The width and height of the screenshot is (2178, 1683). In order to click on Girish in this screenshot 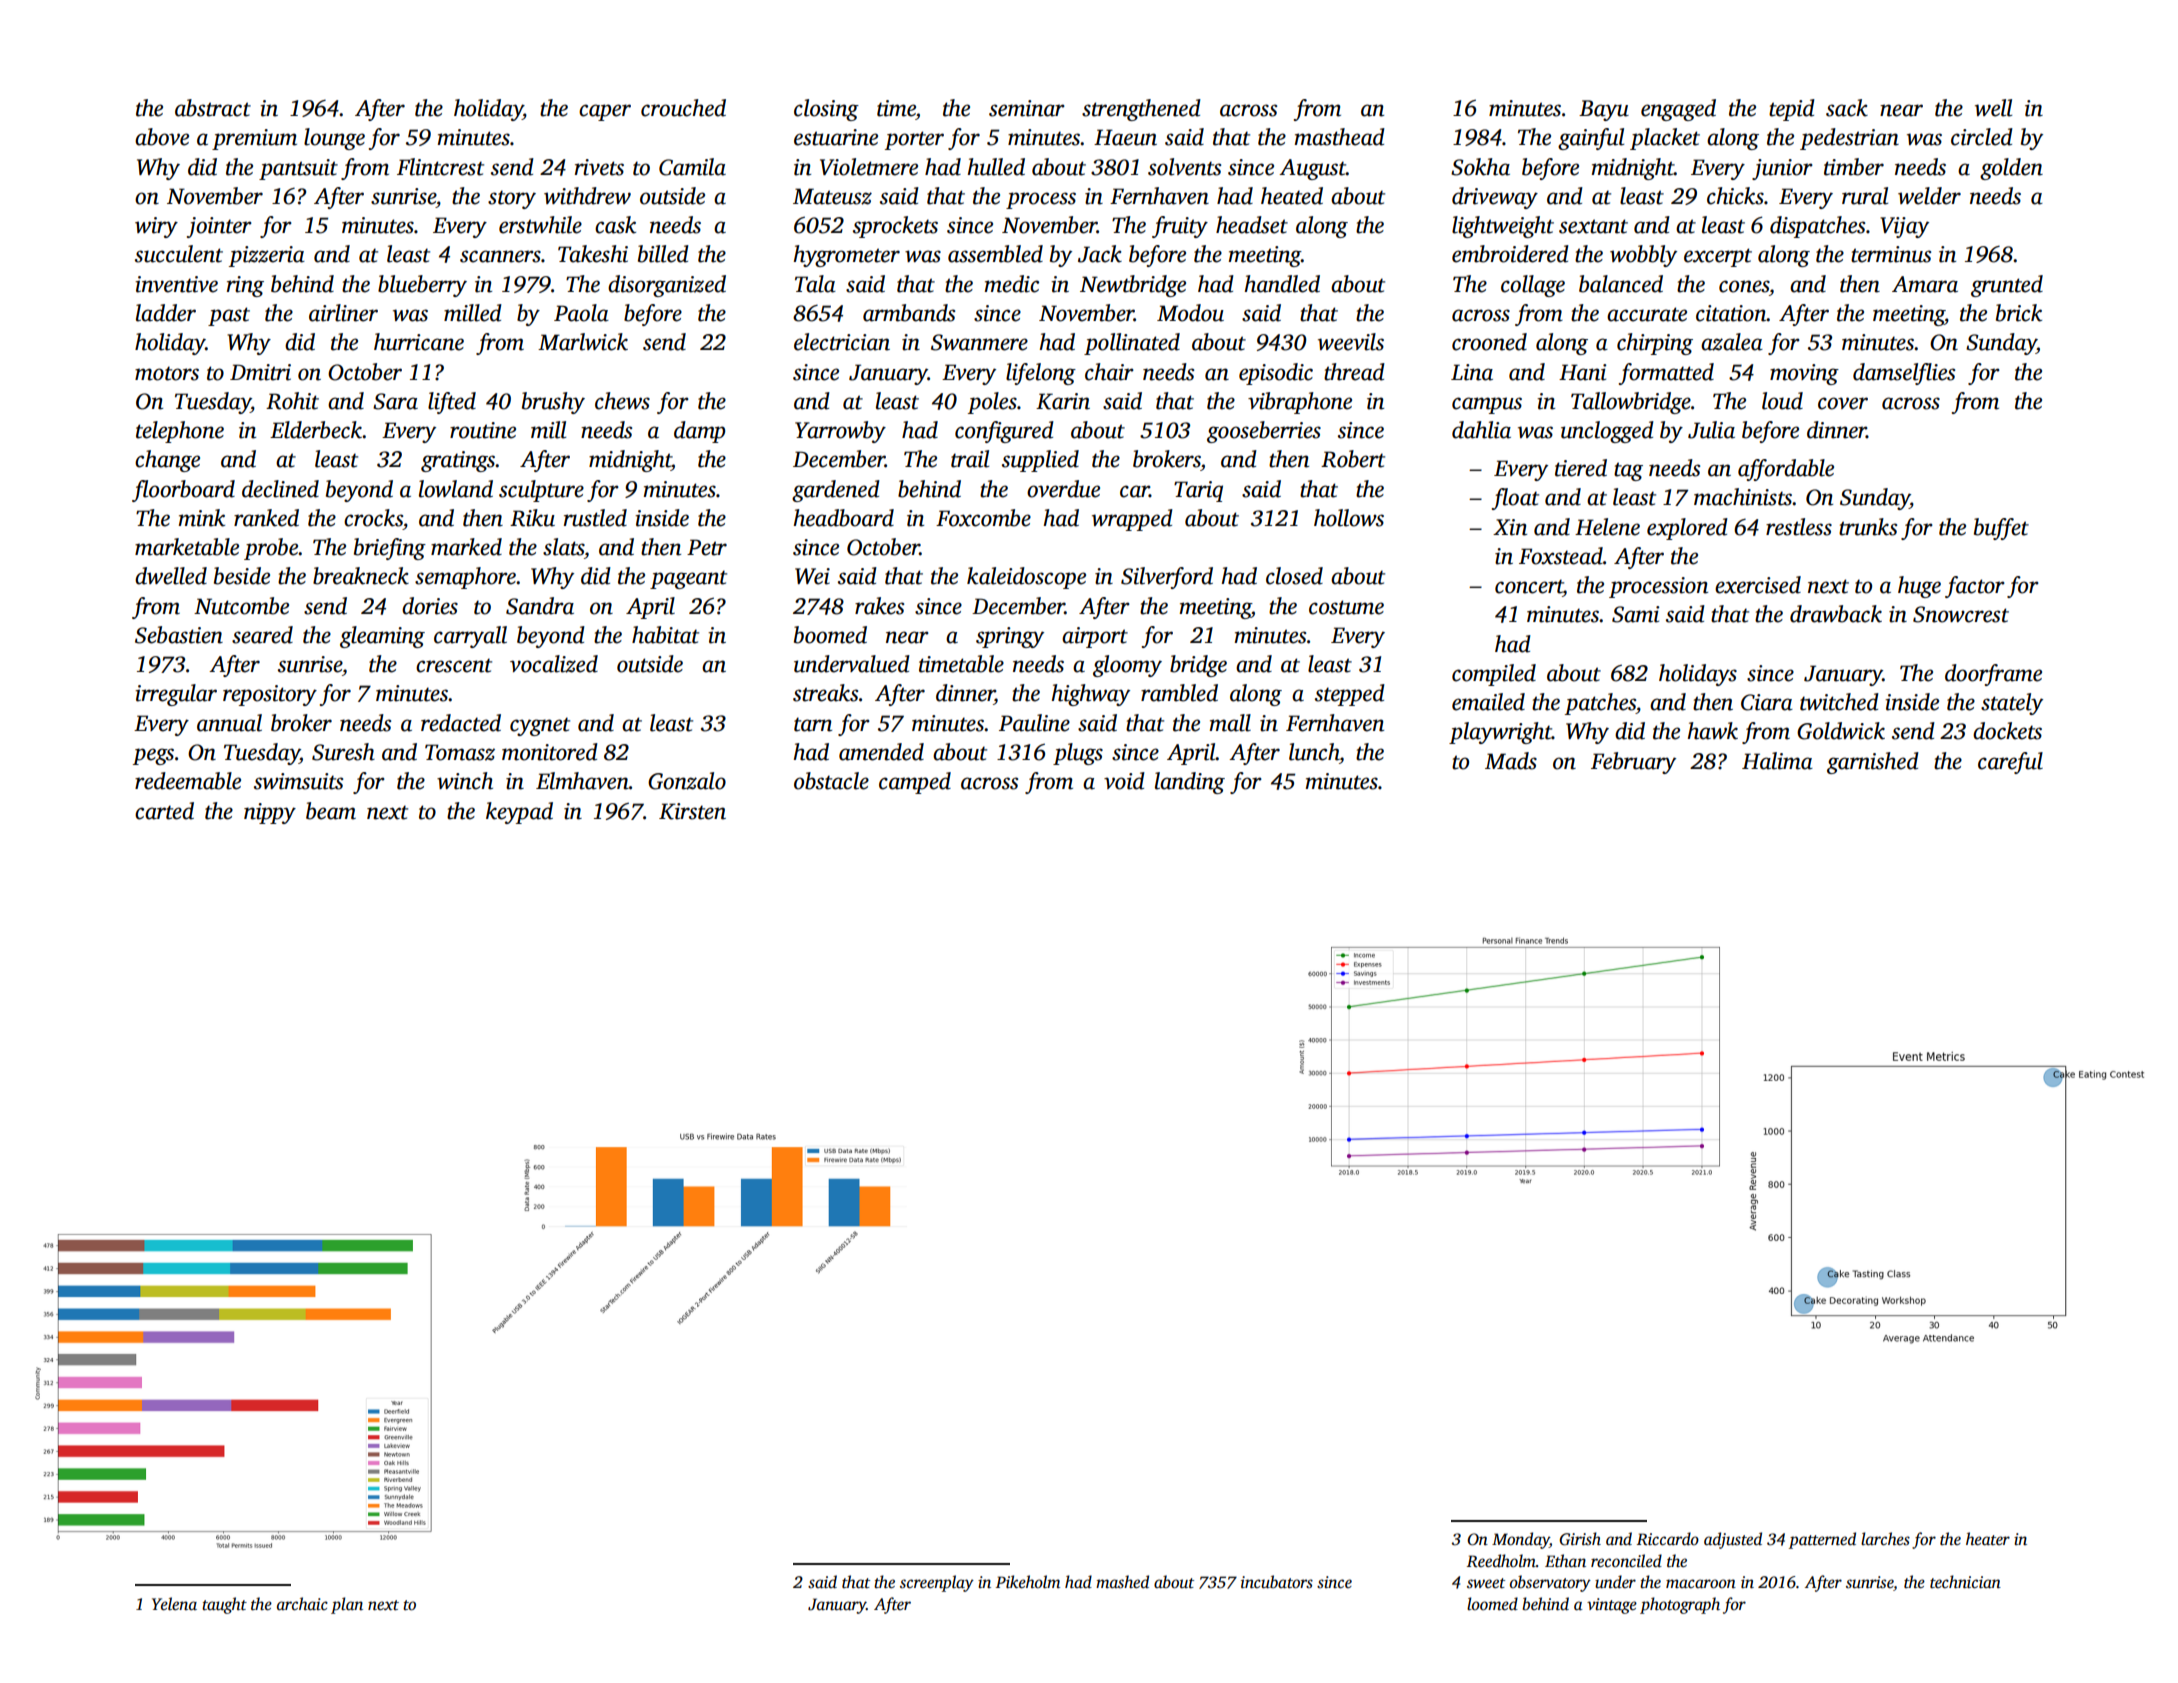, I will do `click(1580, 1539)`.
